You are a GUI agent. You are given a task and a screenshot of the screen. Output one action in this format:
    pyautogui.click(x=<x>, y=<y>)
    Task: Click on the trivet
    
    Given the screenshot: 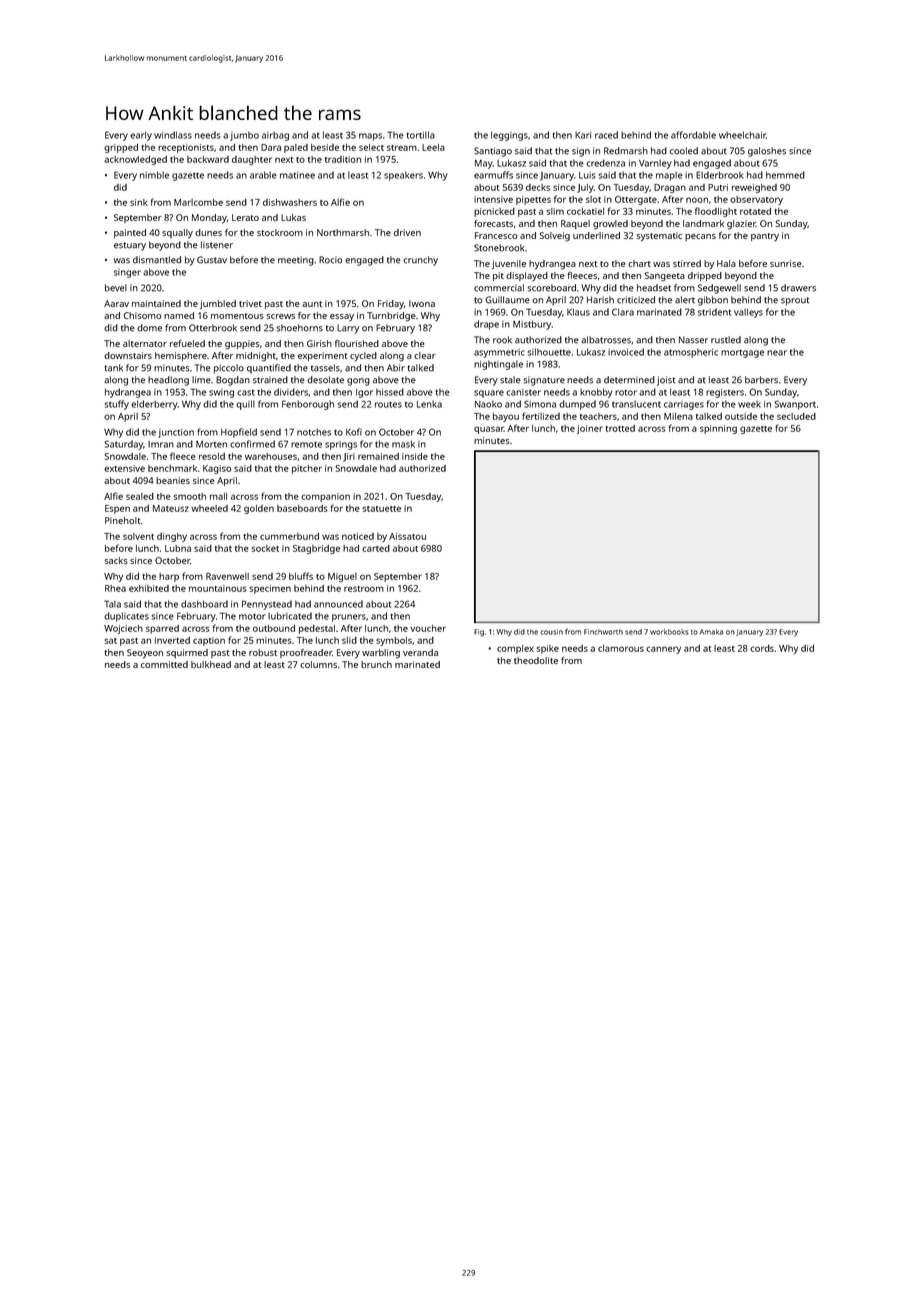 What is the action you would take?
    pyautogui.click(x=250, y=303)
